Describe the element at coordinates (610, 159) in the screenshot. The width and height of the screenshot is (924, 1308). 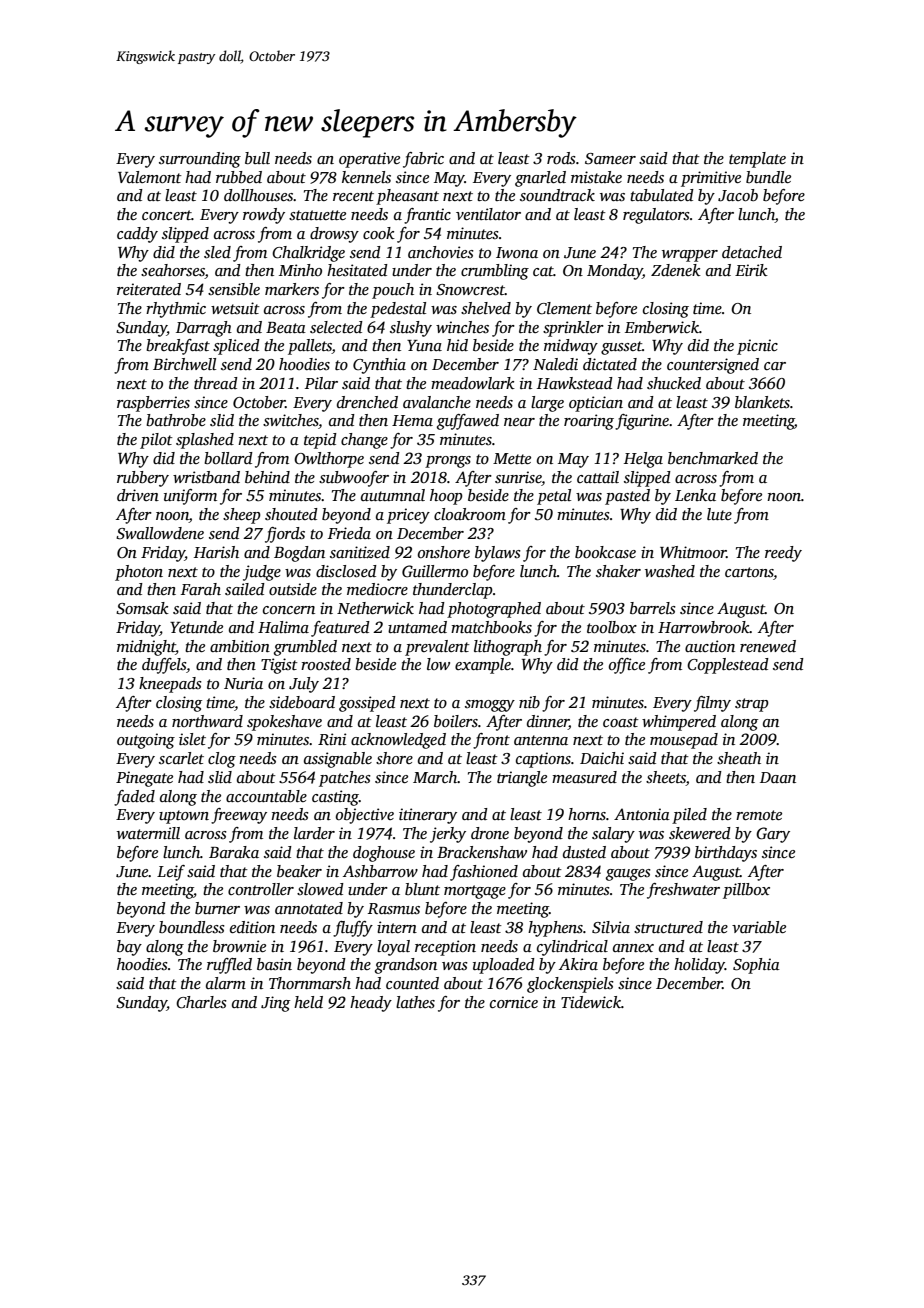
I see `Sameer` at that location.
